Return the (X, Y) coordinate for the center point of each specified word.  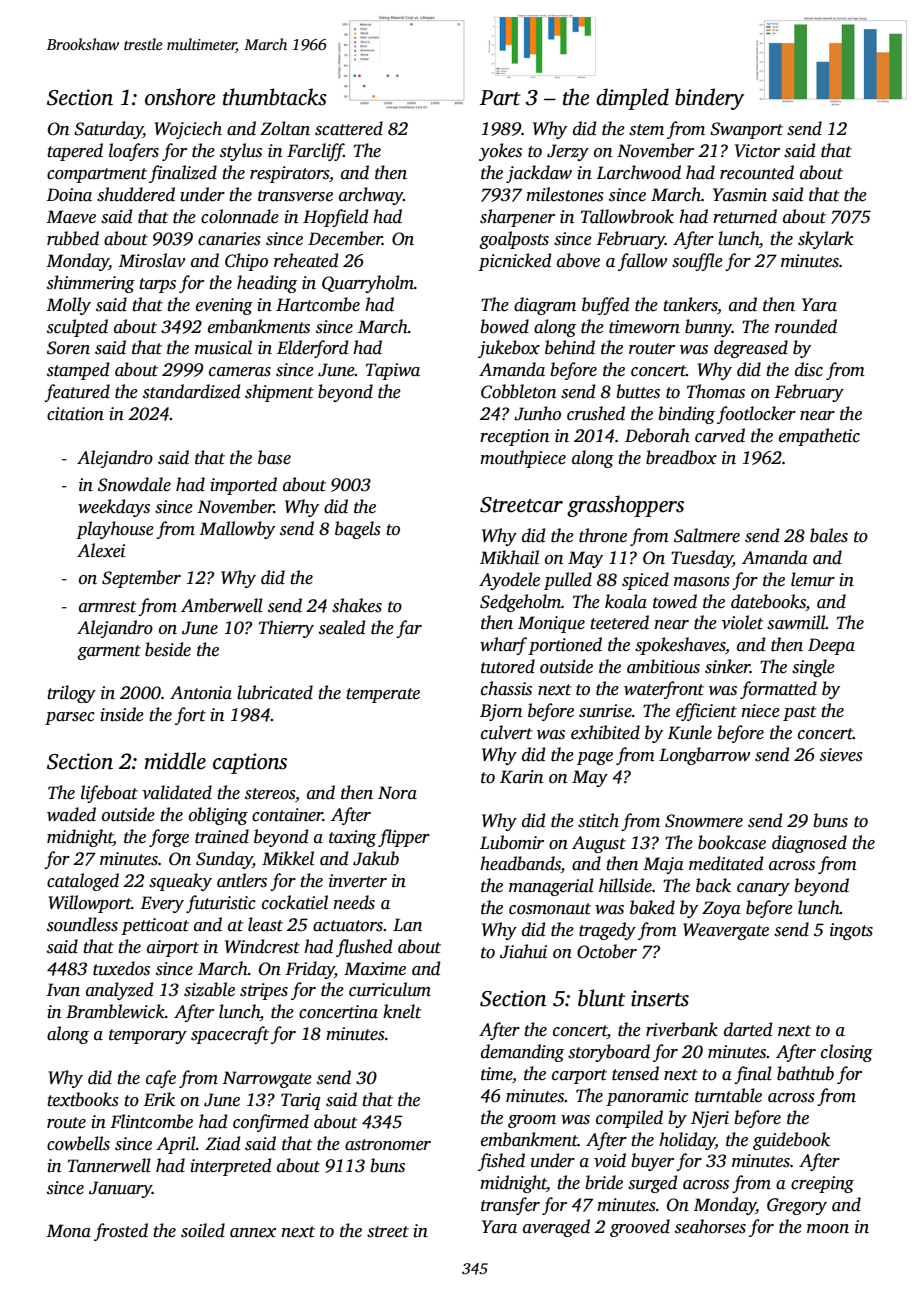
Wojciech (188, 130)
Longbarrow (704, 756)
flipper (404, 838)
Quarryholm (368, 284)
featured (77, 393)
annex (253, 1233)
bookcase (732, 842)
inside (122, 714)
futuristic (221, 904)
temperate (383, 695)
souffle (697, 262)
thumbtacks (275, 97)
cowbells (78, 1143)
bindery (709, 99)
